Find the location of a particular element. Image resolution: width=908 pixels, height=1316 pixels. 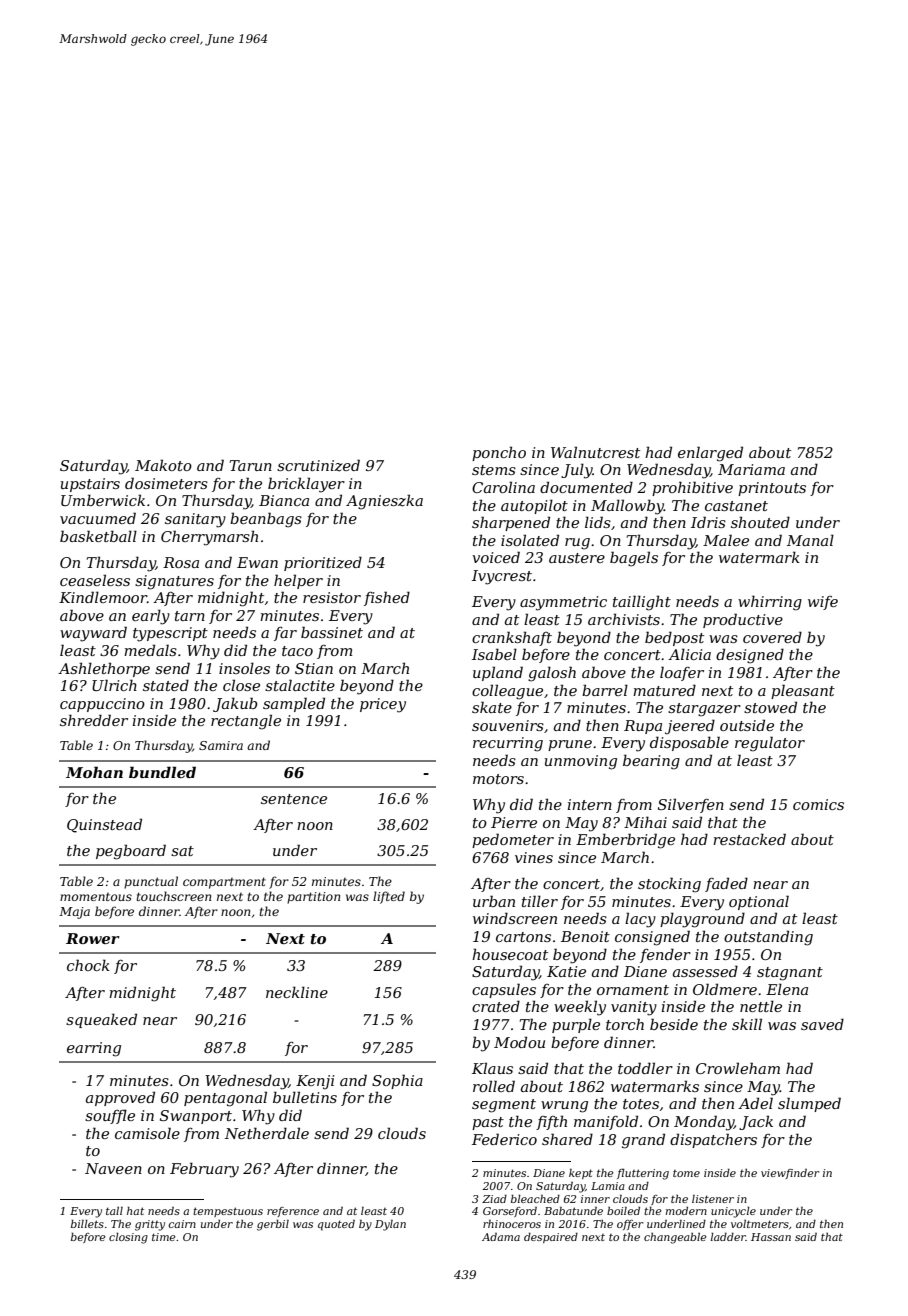

playground is located at coordinates (702, 920).
